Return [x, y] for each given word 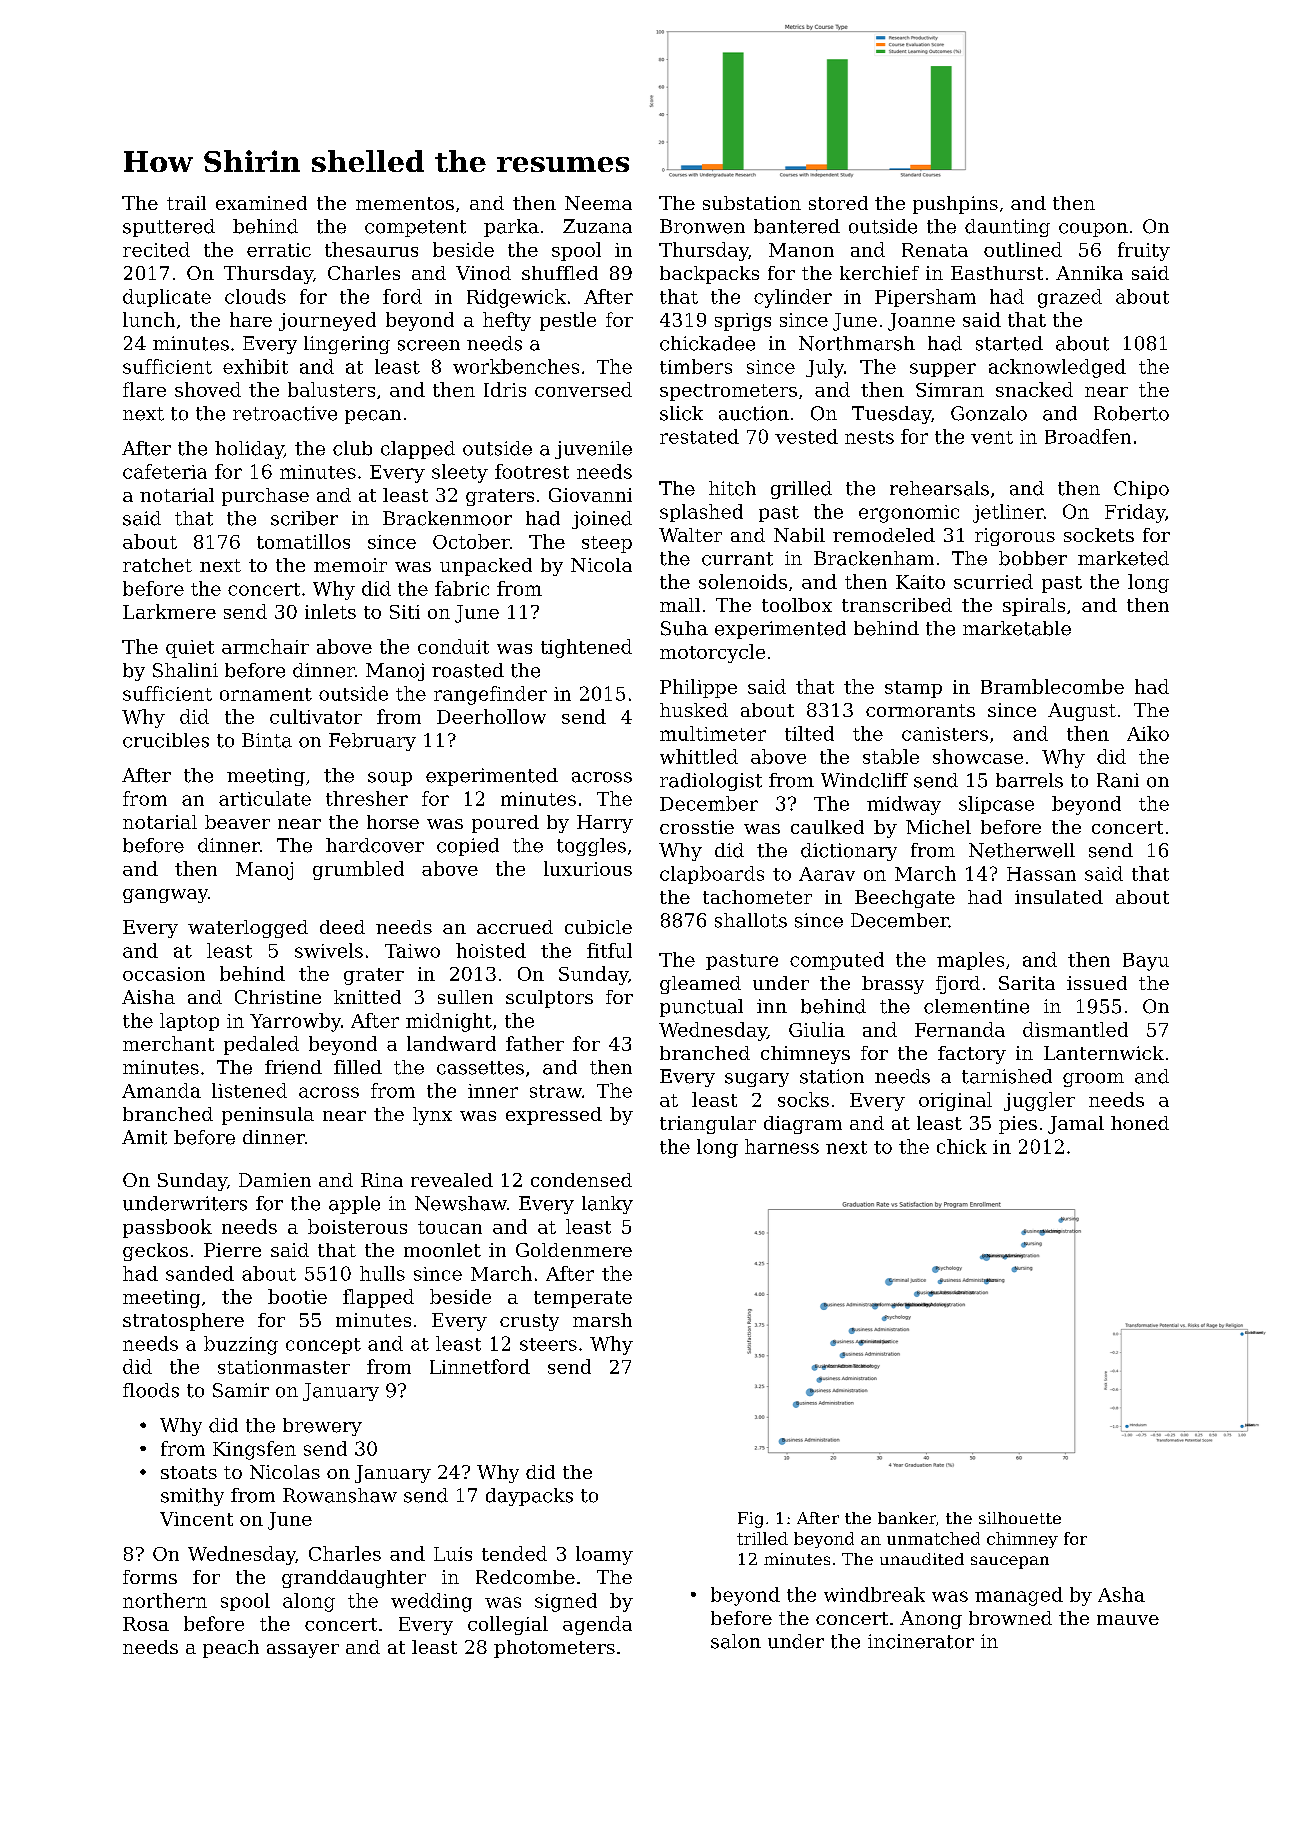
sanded [200, 1273]
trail [186, 203]
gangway [165, 896]
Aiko [1148, 733]
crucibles [166, 740]
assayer [303, 1651]
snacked [1034, 389]
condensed [581, 1180]
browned [1010, 1618]
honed [1140, 1123]
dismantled [1075, 1029]
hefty [507, 321]
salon [736, 1641]
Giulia [817, 1029]
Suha [684, 628]
